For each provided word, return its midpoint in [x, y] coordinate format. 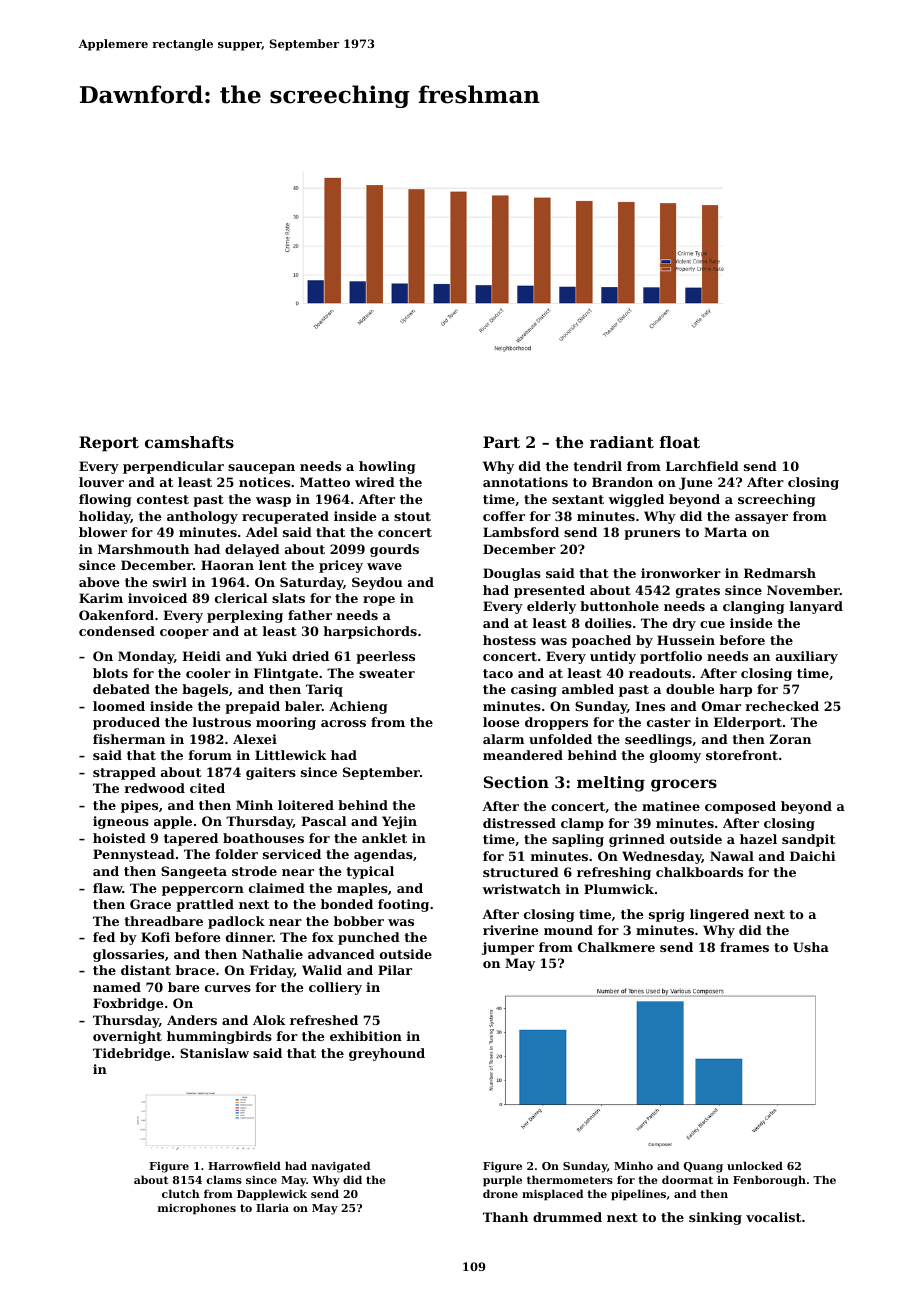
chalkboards [699, 872]
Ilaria [272, 1207]
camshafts [189, 442]
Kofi [155, 937]
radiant [622, 442]
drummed [567, 1217]
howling [387, 467]
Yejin [399, 822]
